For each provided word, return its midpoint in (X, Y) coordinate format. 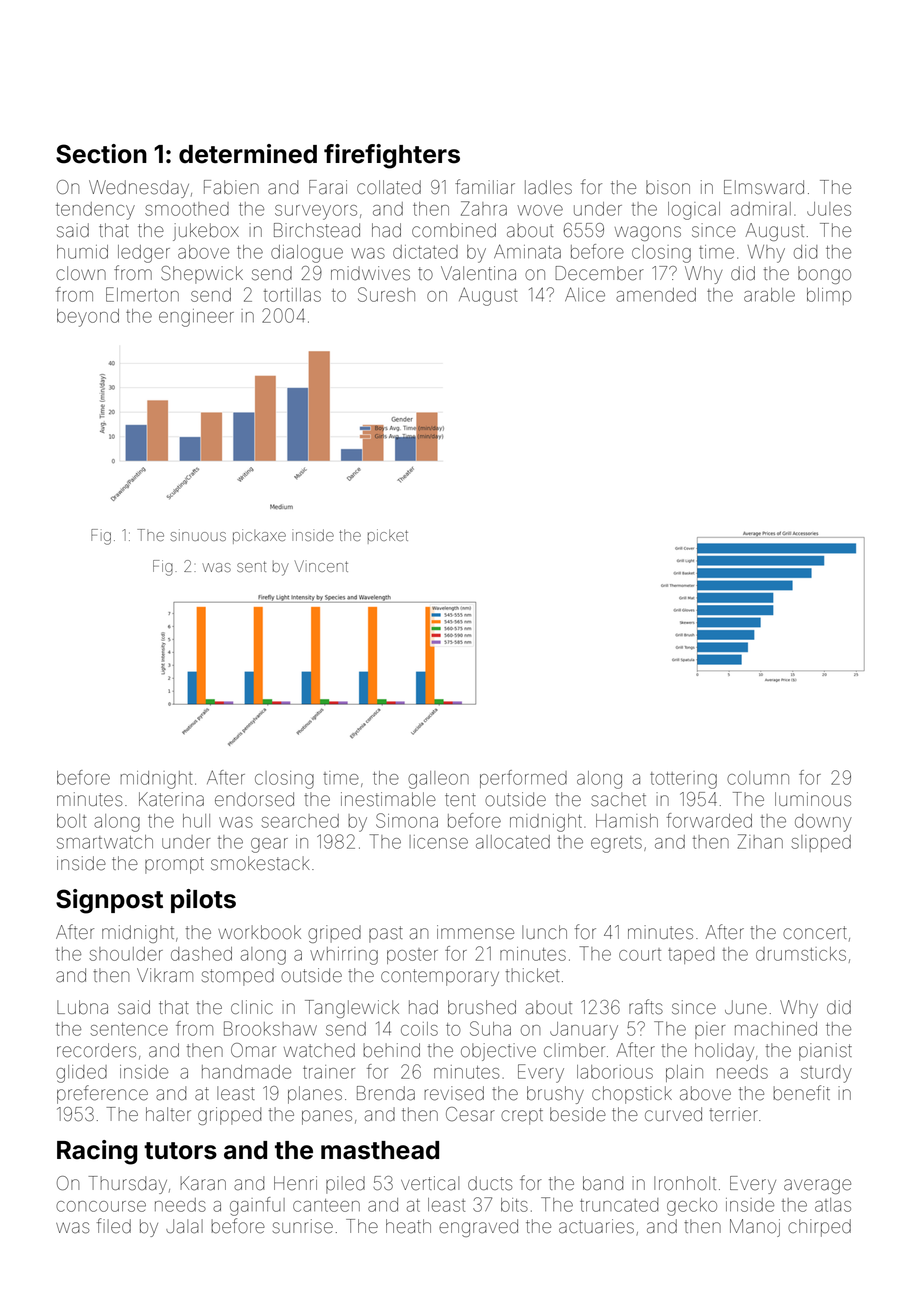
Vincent (321, 566)
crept (522, 1116)
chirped (819, 1228)
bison (668, 187)
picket (388, 536)
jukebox (206, 232)
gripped (229, 1116)
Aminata (527, 251)
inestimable (388, 799)
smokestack (260, 863)
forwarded (709, 820)
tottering (683, 780)
